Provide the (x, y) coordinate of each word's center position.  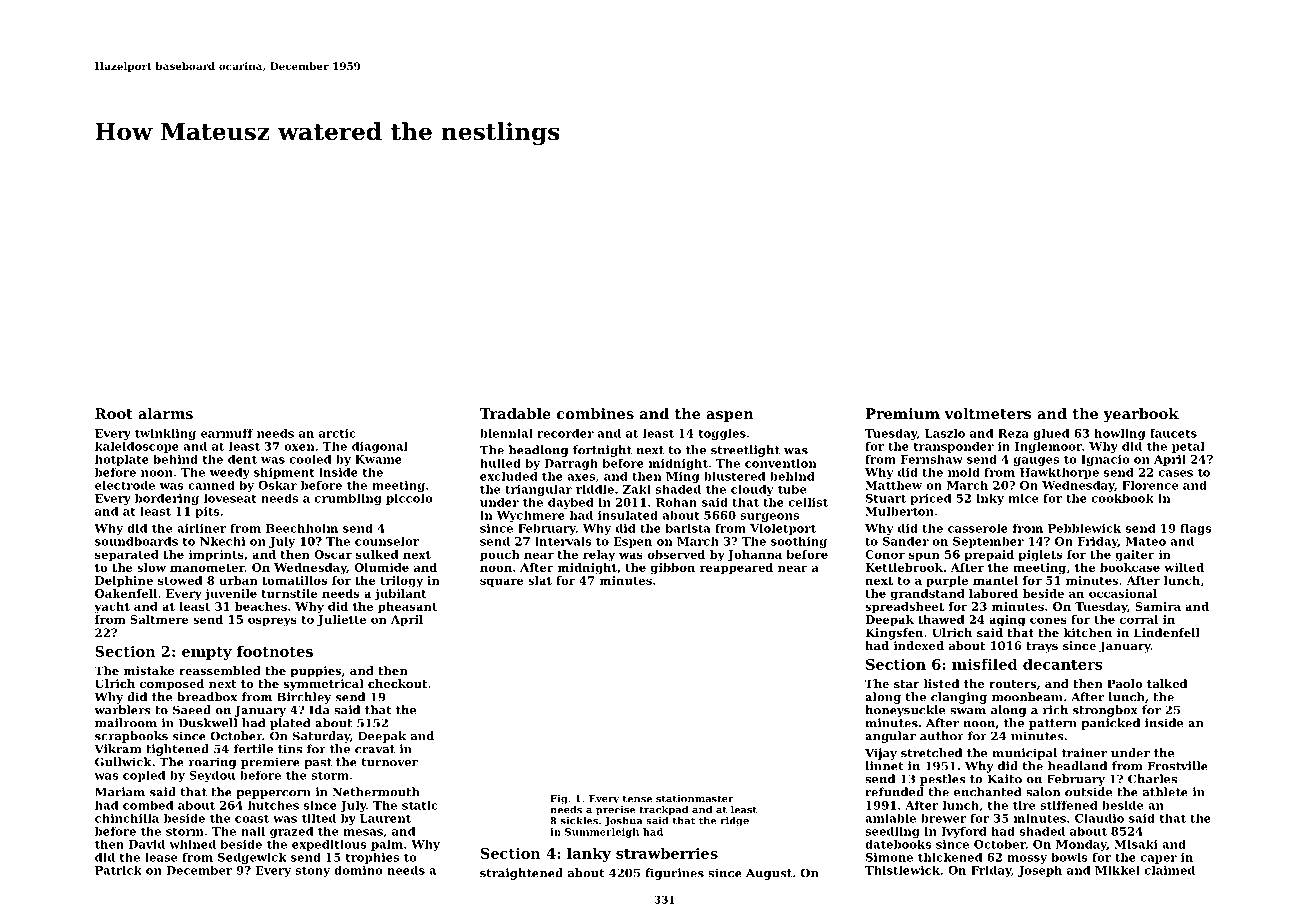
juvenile (230, 595)
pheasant (407, 607)
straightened (521, 874)
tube (792, 489)
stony (312, 871)
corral (1139, 619)
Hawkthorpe (1059, 473)
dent (242, 459)
